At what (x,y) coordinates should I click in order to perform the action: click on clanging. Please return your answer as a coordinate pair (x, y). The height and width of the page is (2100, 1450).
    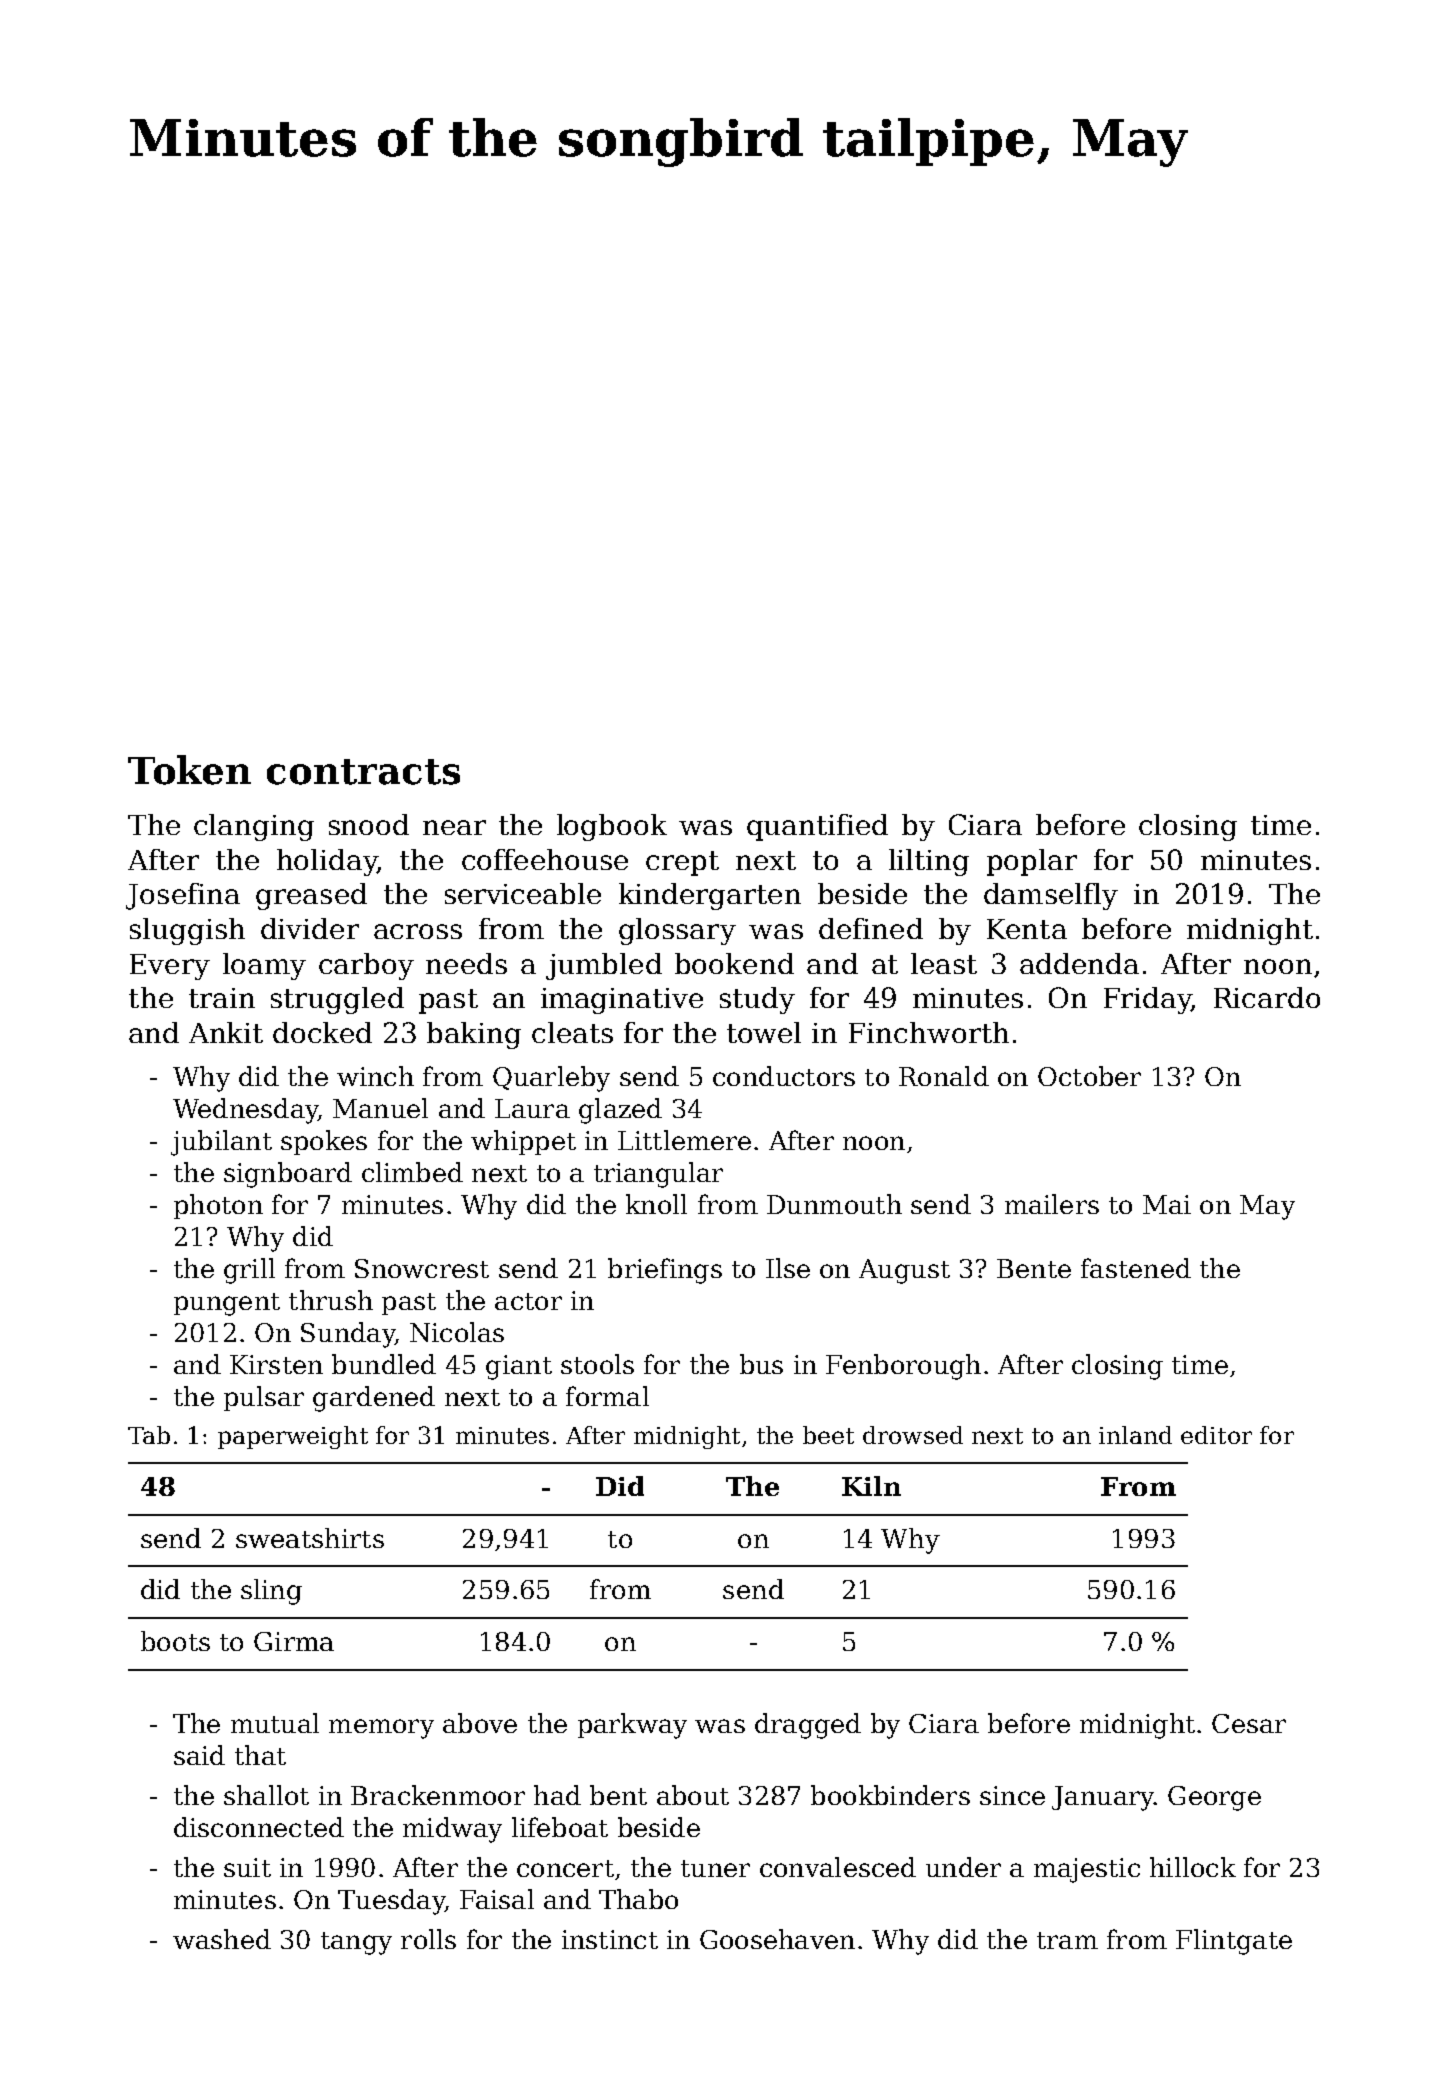
    Looking at the image, I should click on (254, 827).
